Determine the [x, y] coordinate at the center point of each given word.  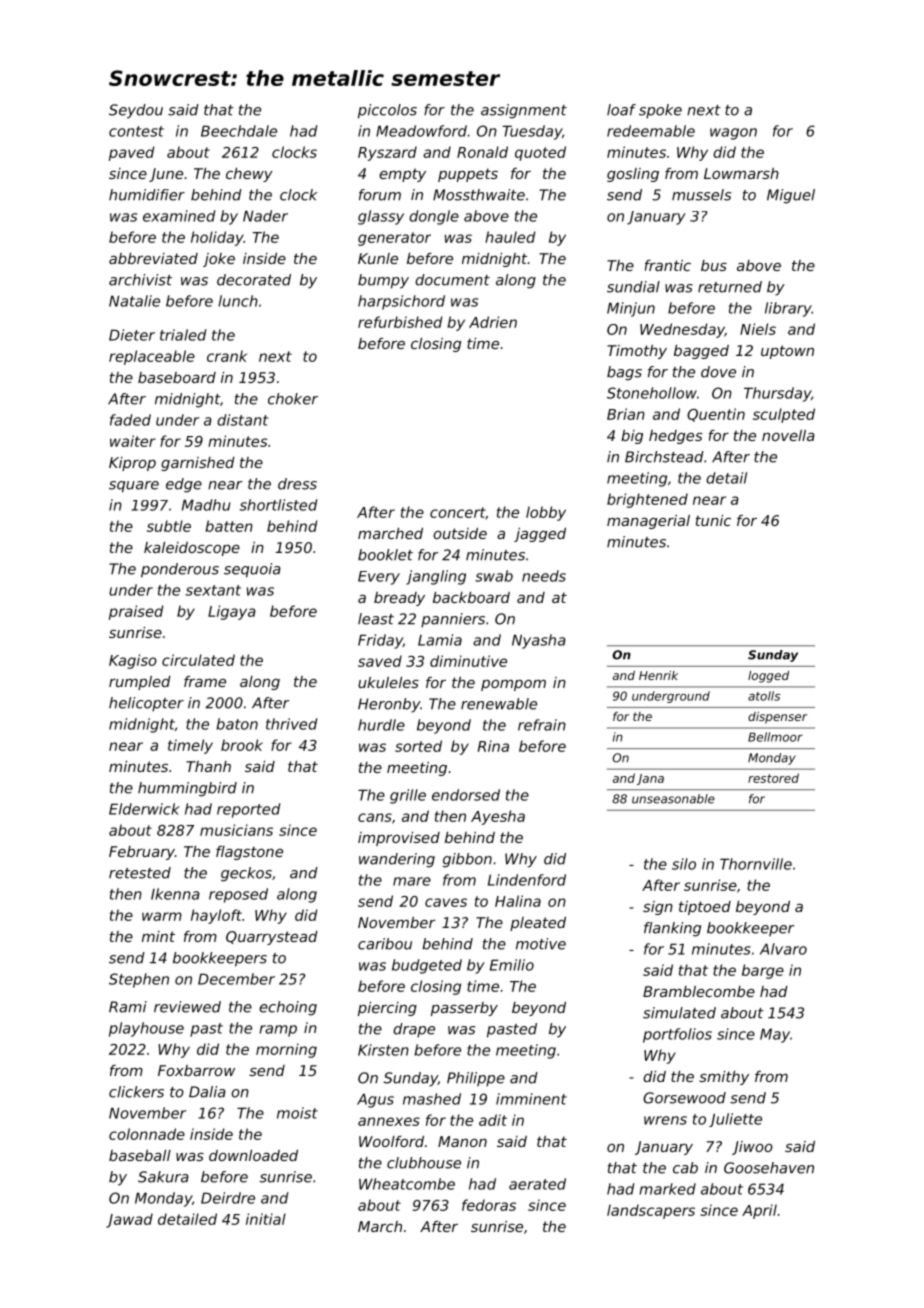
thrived [292, 724]
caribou [385, 944]
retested [140, 873]
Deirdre [228, 1198]
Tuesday [532, 132]
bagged [701, 352]
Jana [650, 779]
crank [227, 356]
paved [131, 153]
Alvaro [783, 949]
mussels [701, 195]
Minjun [631, 309]
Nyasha [539, 641]
